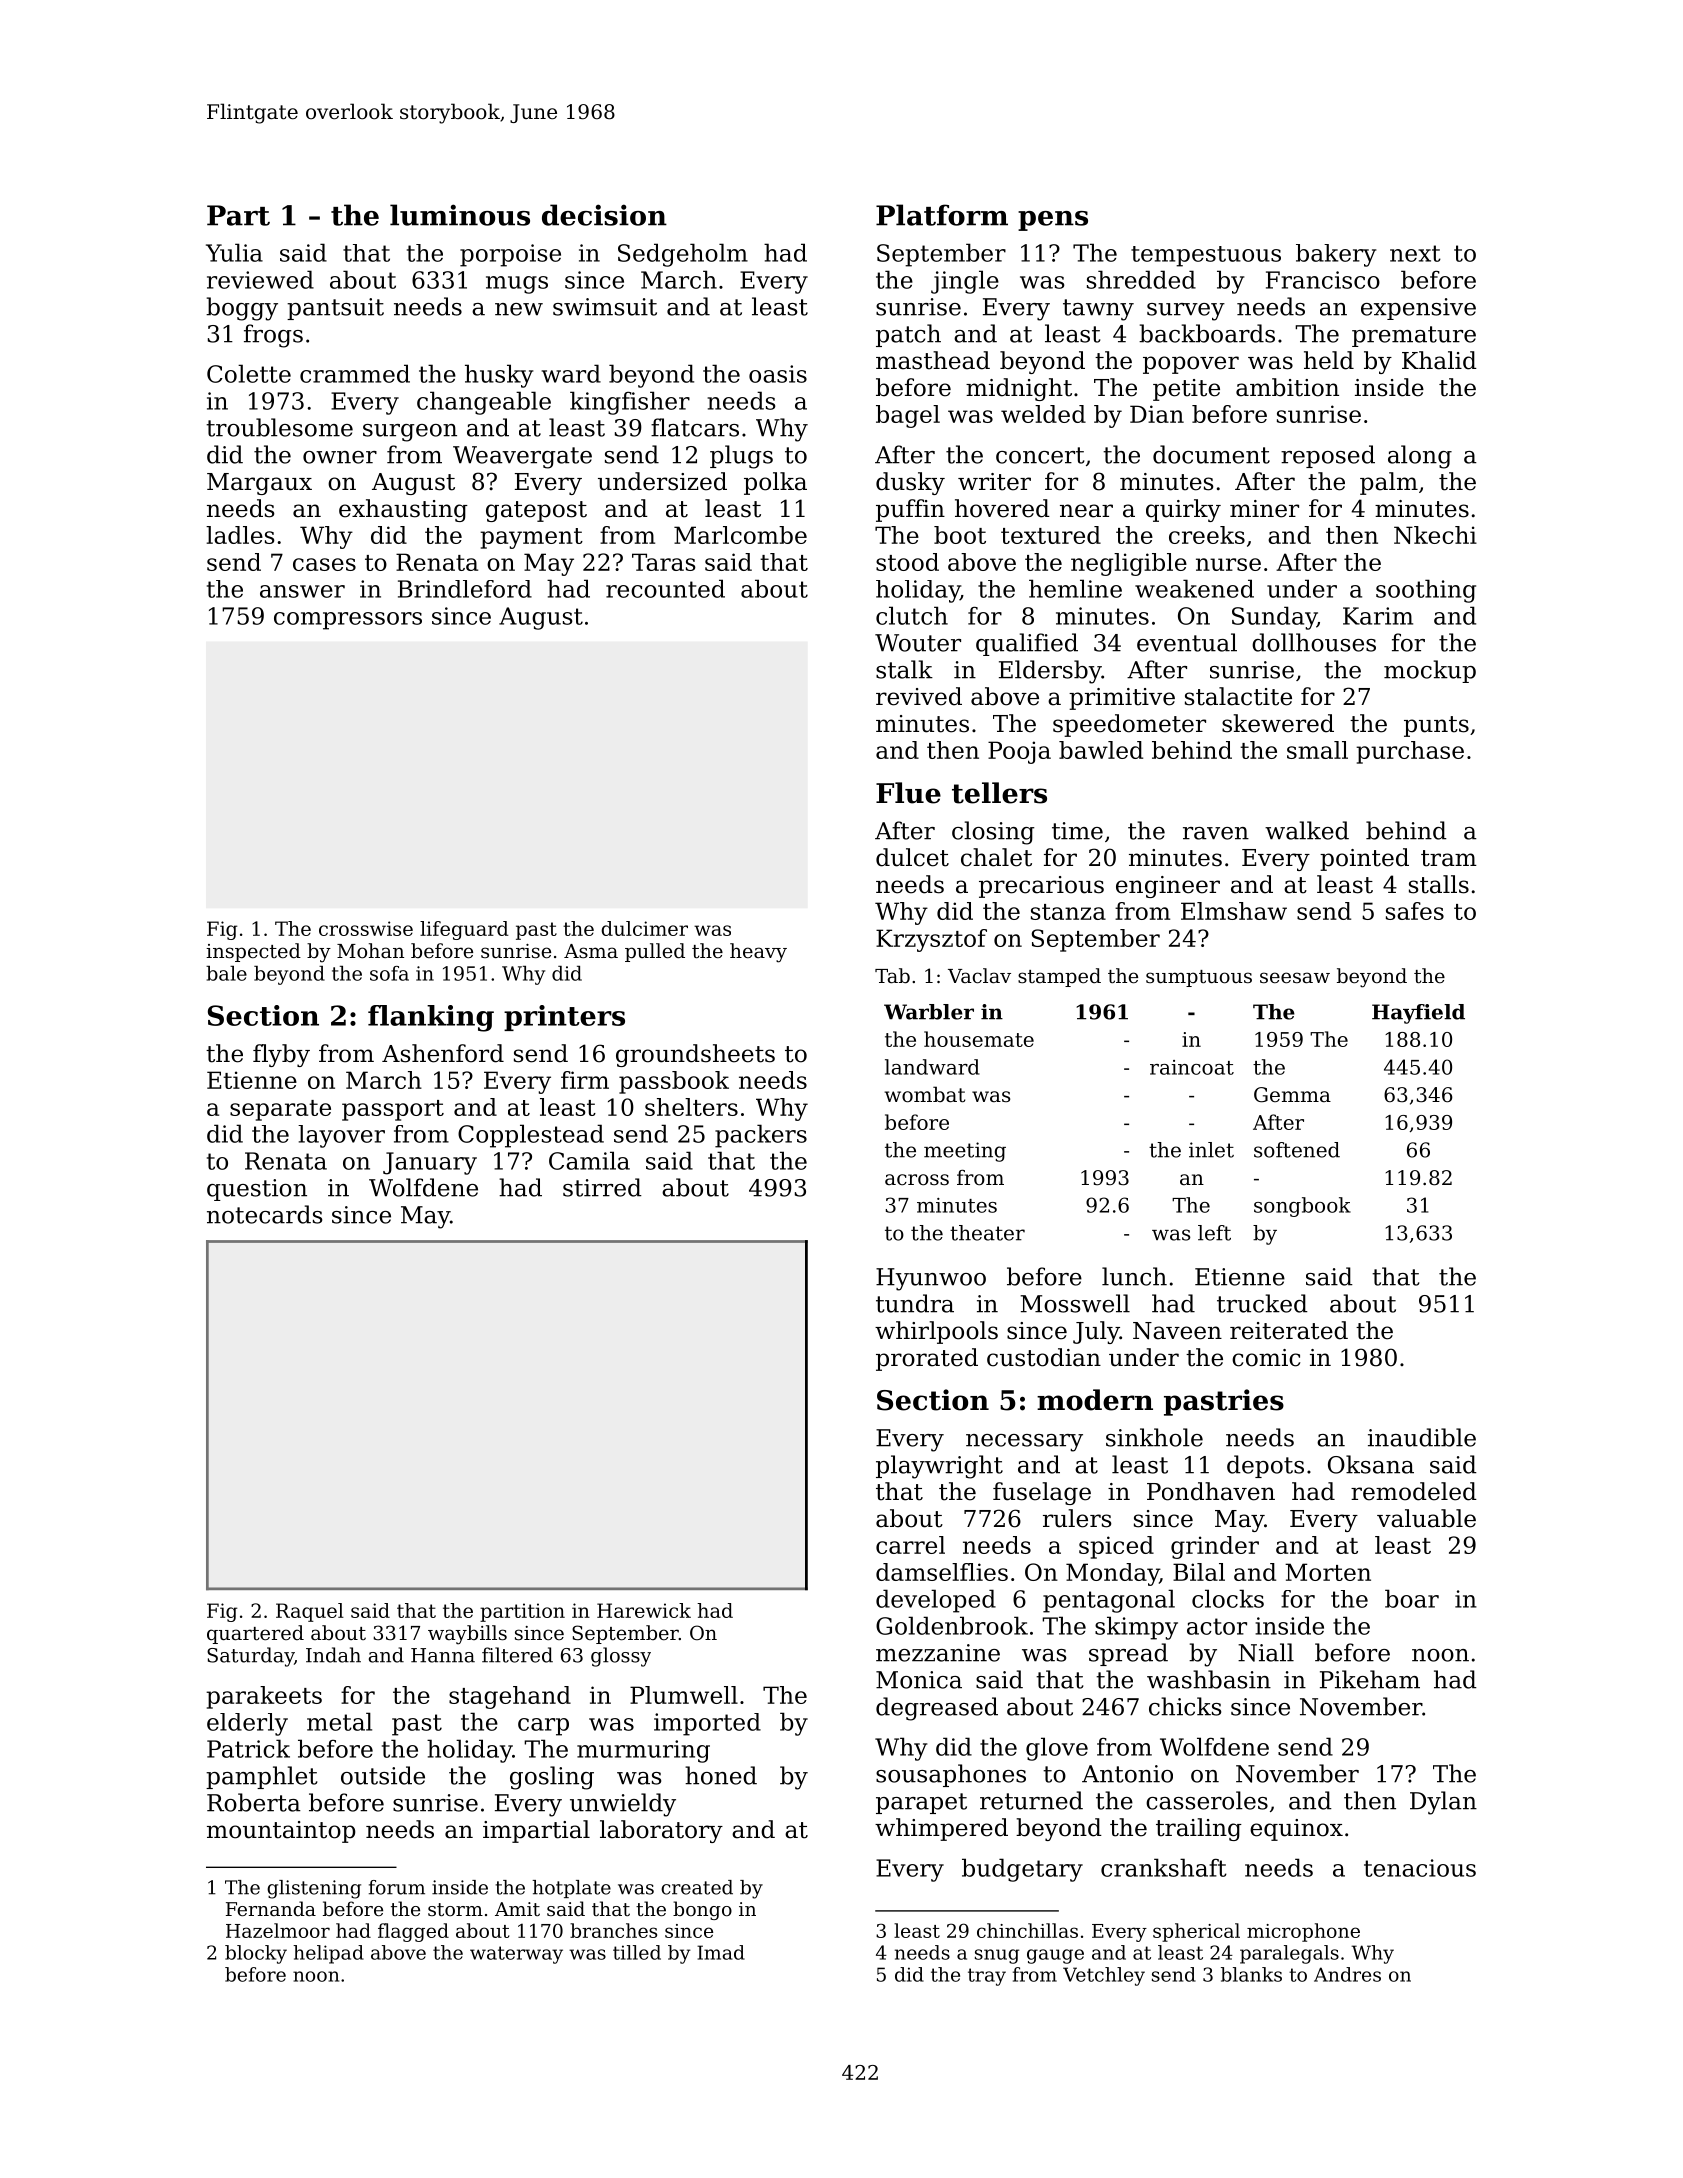  I want to click on Harewick, so click(644, 1610).
